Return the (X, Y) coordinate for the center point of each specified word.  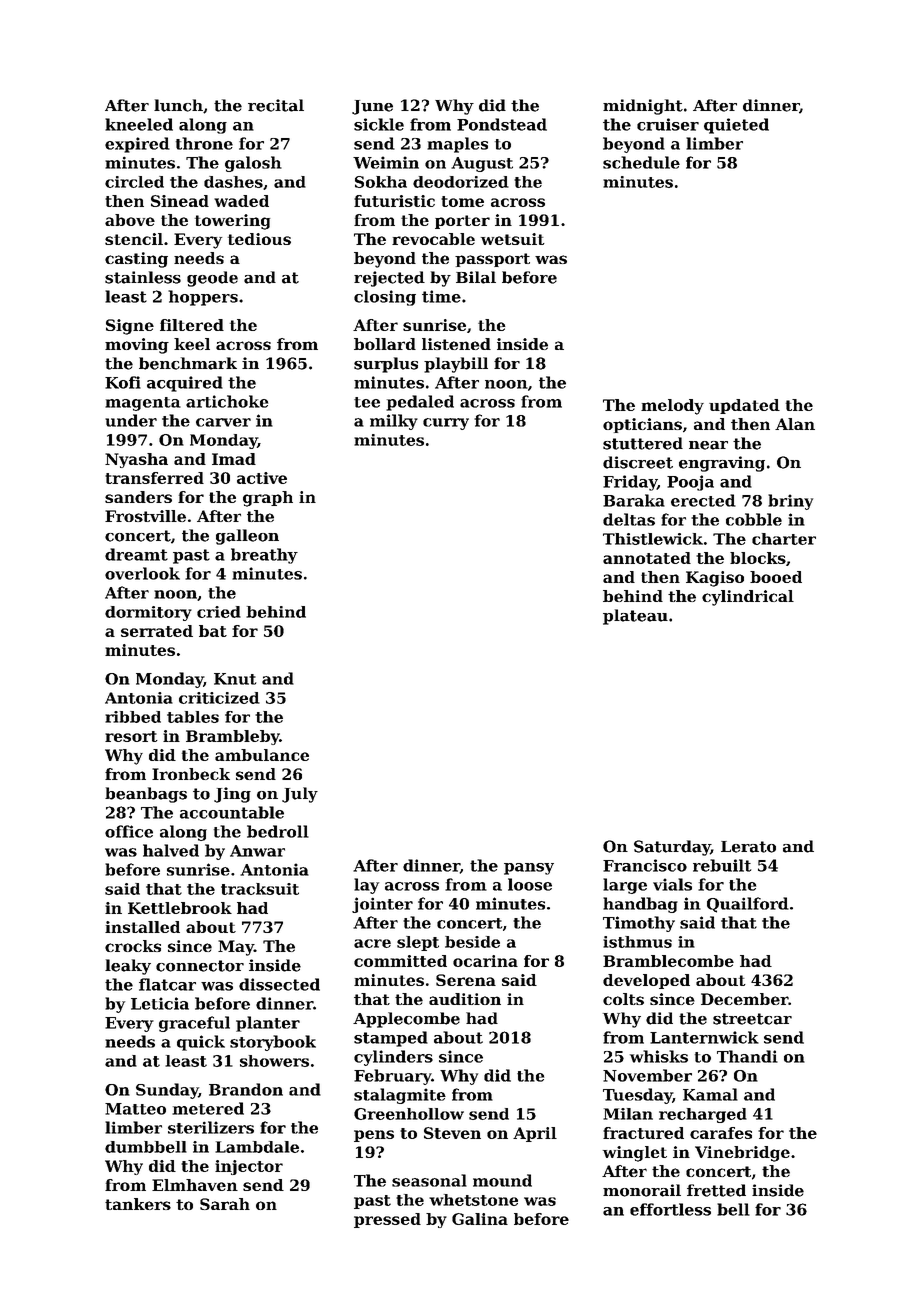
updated (744, 406)
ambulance (262, 755)
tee (367, 402)
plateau (635, 617)
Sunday (167, 1091)
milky (394, 422)
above (130, 220)
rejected (389, 279)
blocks (758, 558)
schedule (641, 162)
